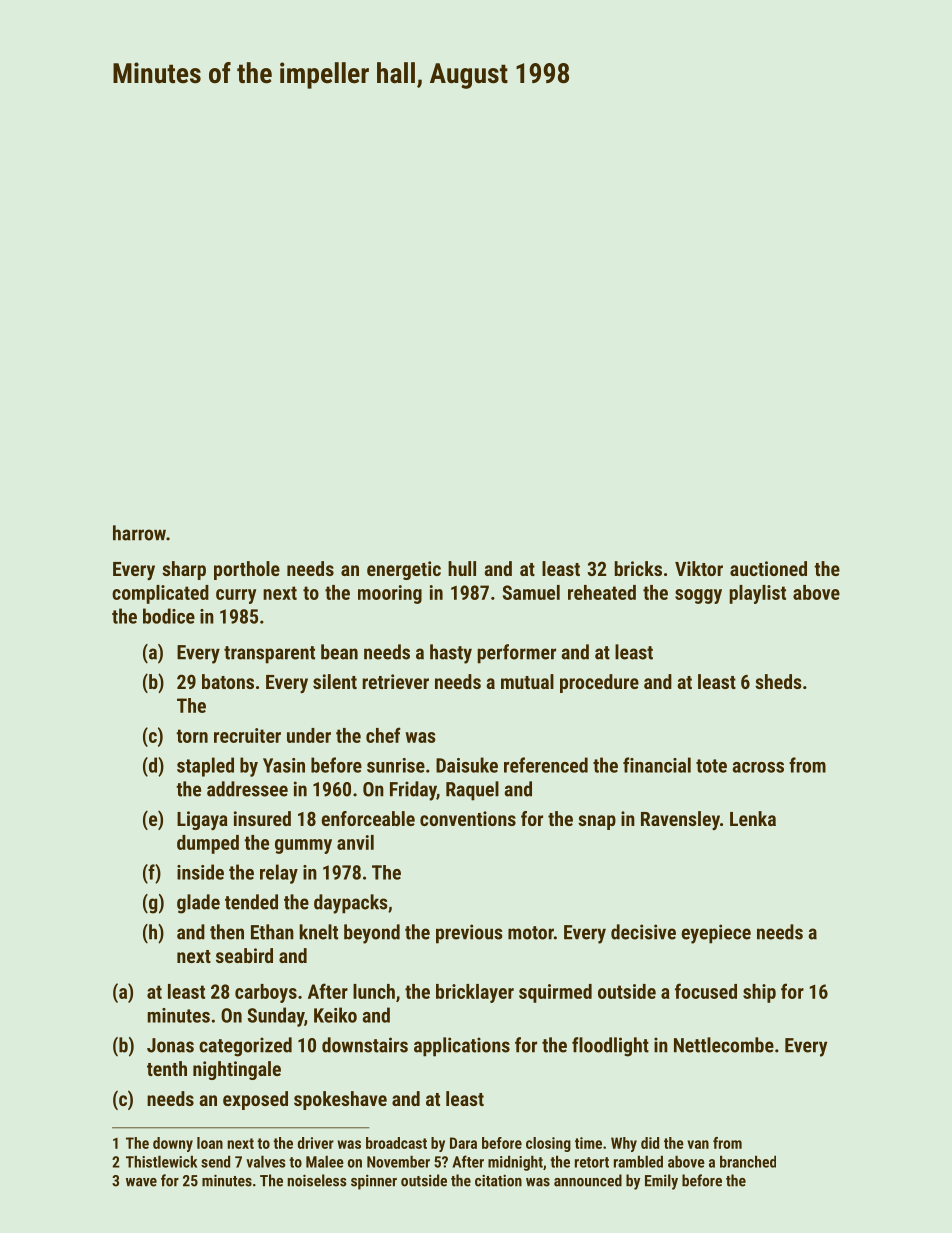  Describe the element at coordinates (643, 932) in the document. I see `decisive` at that location.
